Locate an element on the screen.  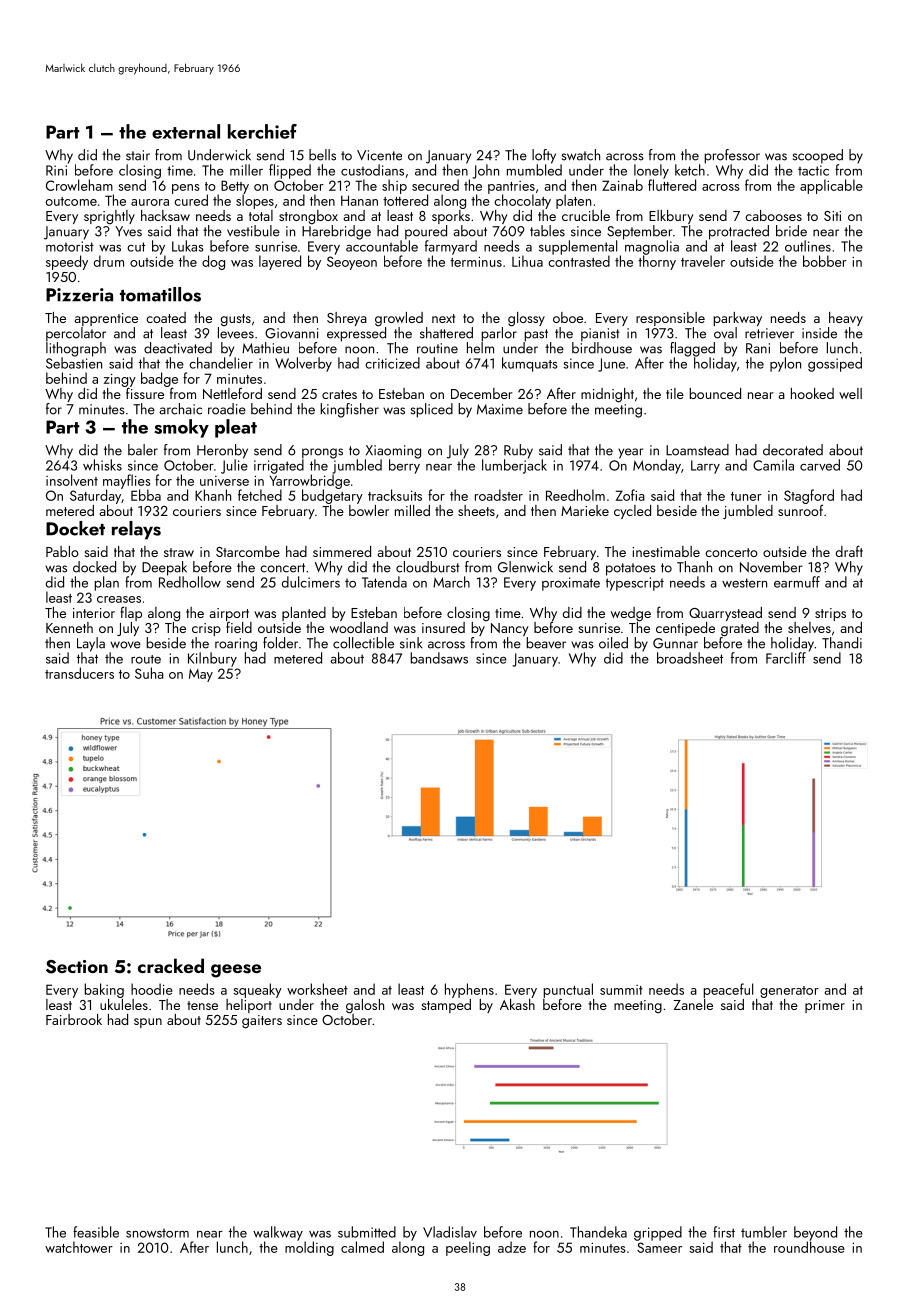
Vicente is located at coordinates (379, 155).
